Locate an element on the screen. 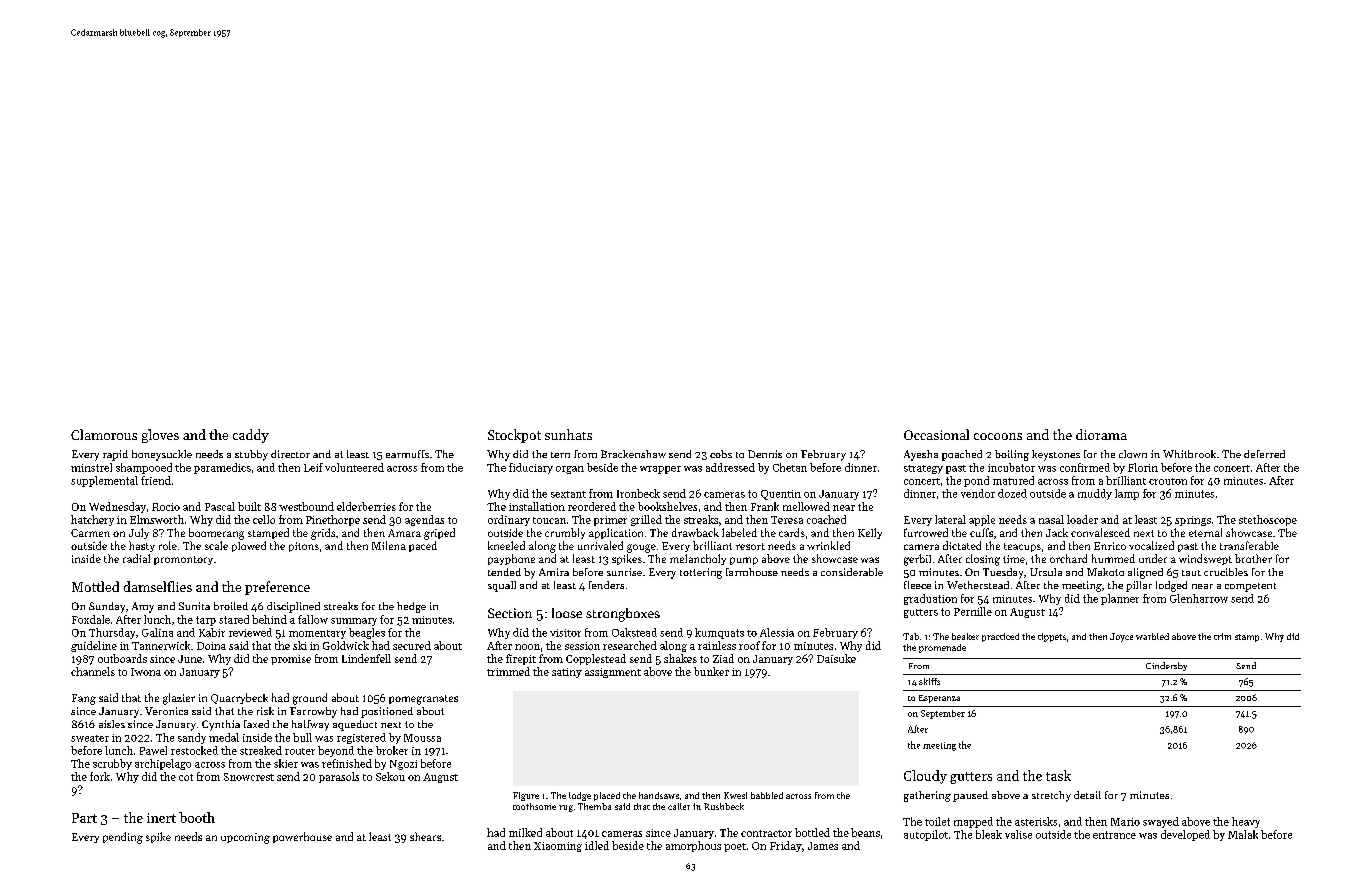  sunhats is located at coordinates (568, 434).
